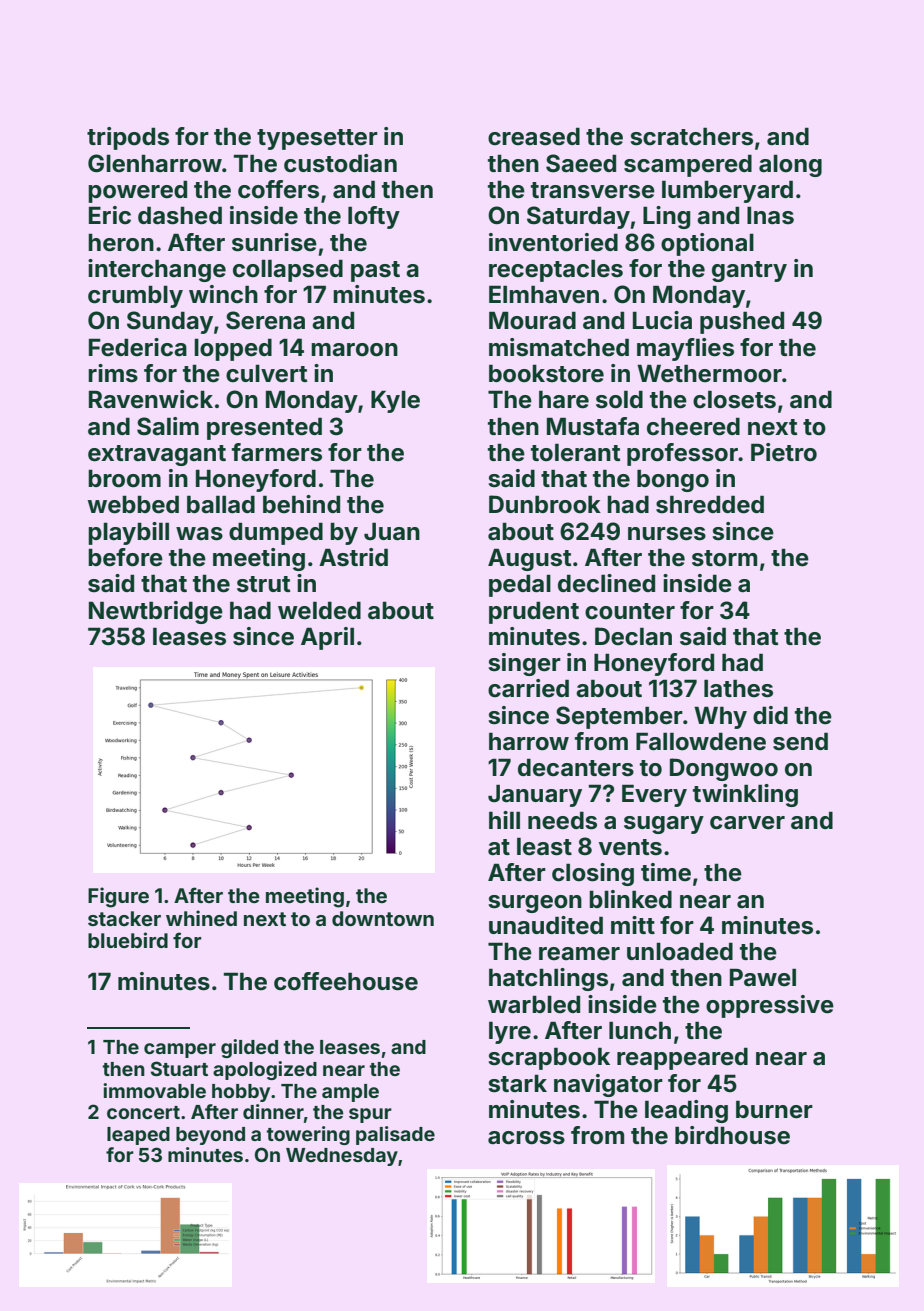 The height and width of the page is (1311, 924). What do you see at coordinates (581, 163) in the page?
I see `Saeed` at bounding box center [581, 163].
